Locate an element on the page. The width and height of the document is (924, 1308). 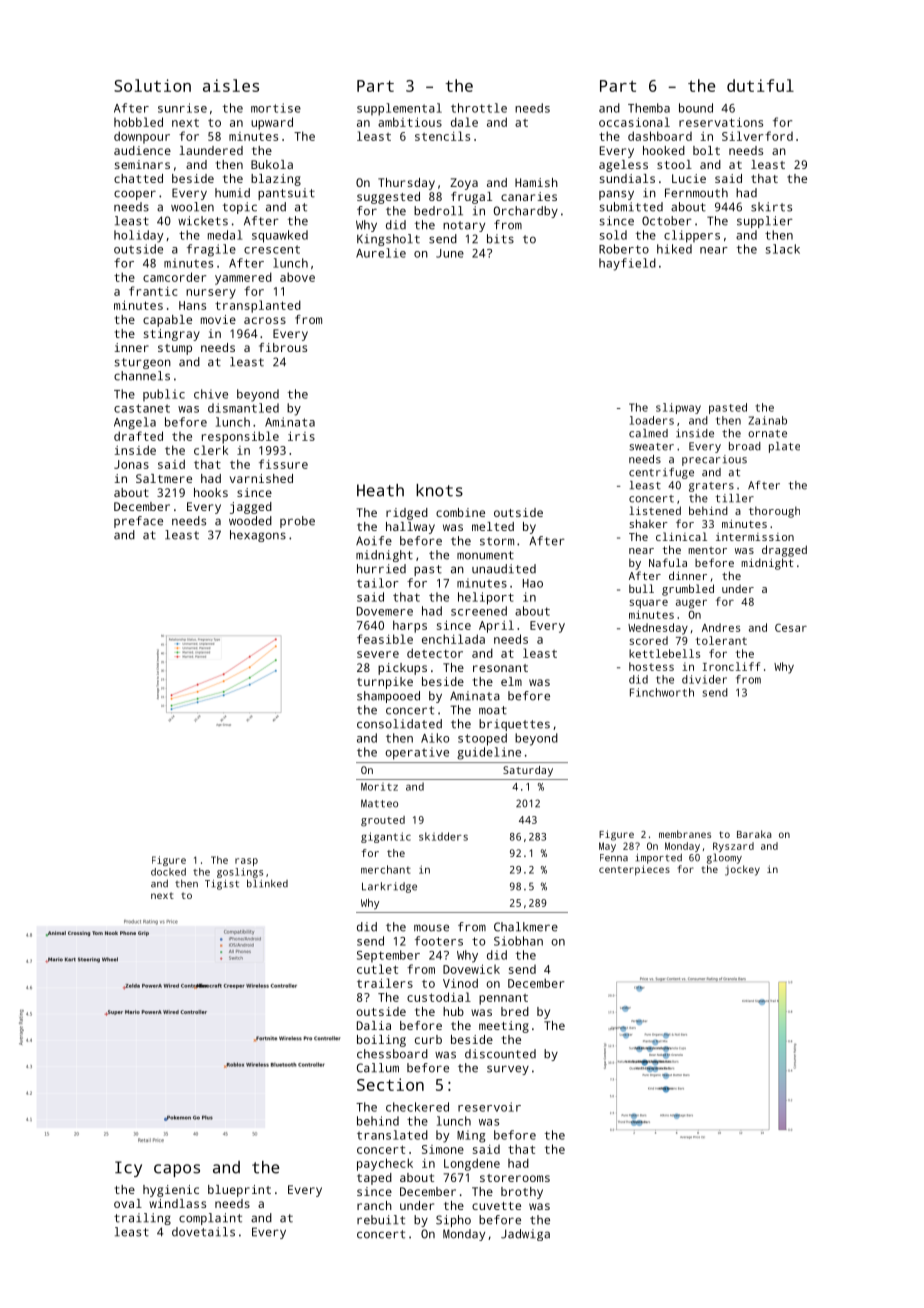
shampooed is located at coordinates (388, 697).
